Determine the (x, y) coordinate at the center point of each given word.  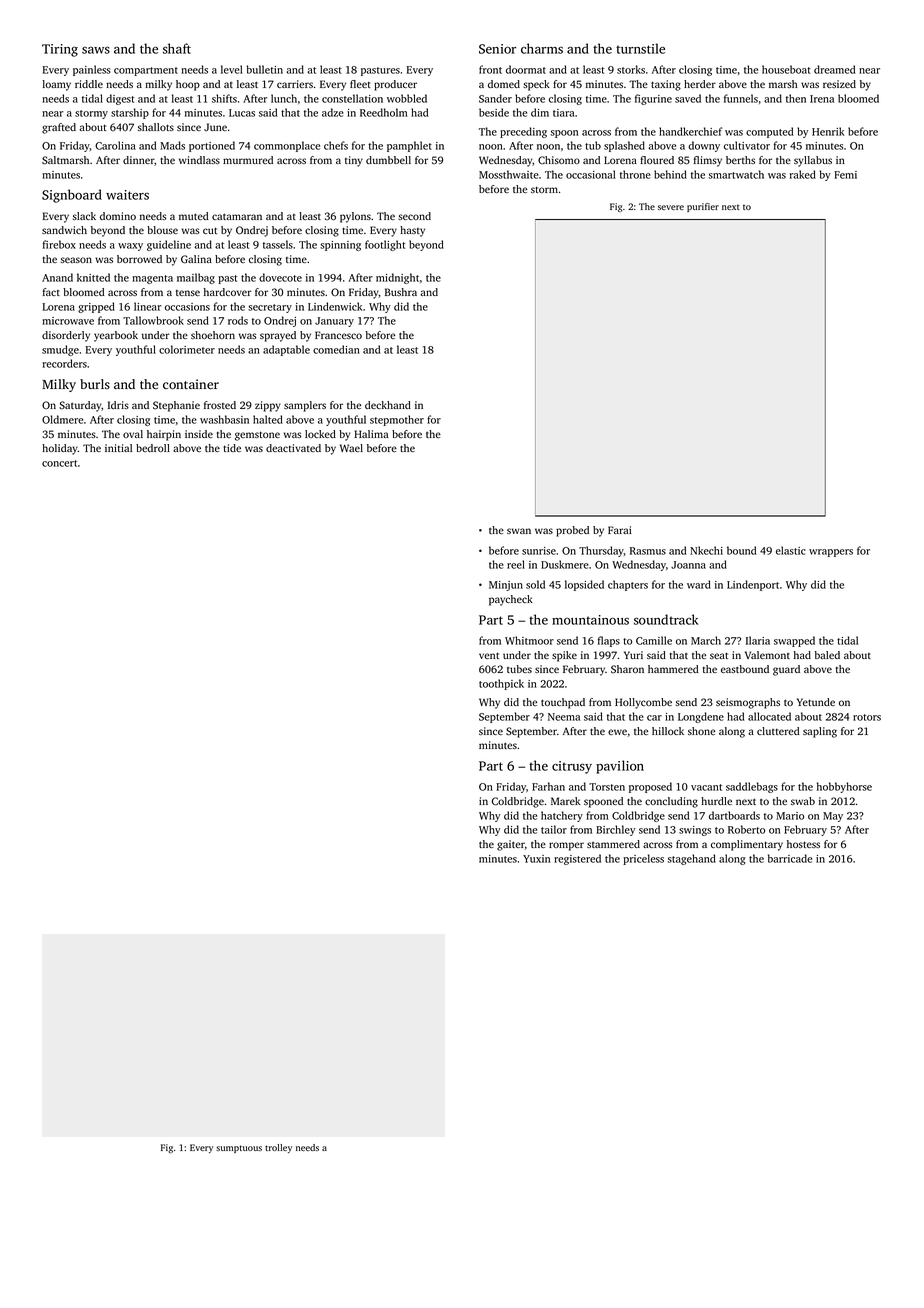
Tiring (60, 50)
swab (803, 801)
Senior (497, 49)
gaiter (511, 845)
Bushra (401, 292)
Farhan (548, 786)
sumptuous (239, 1149)
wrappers (831, 553)
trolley (278, 1148)
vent (489, 655)
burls (95, 384)
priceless (643, 859)
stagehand (692, 859)
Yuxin (536, 859)
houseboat (786, 69)
